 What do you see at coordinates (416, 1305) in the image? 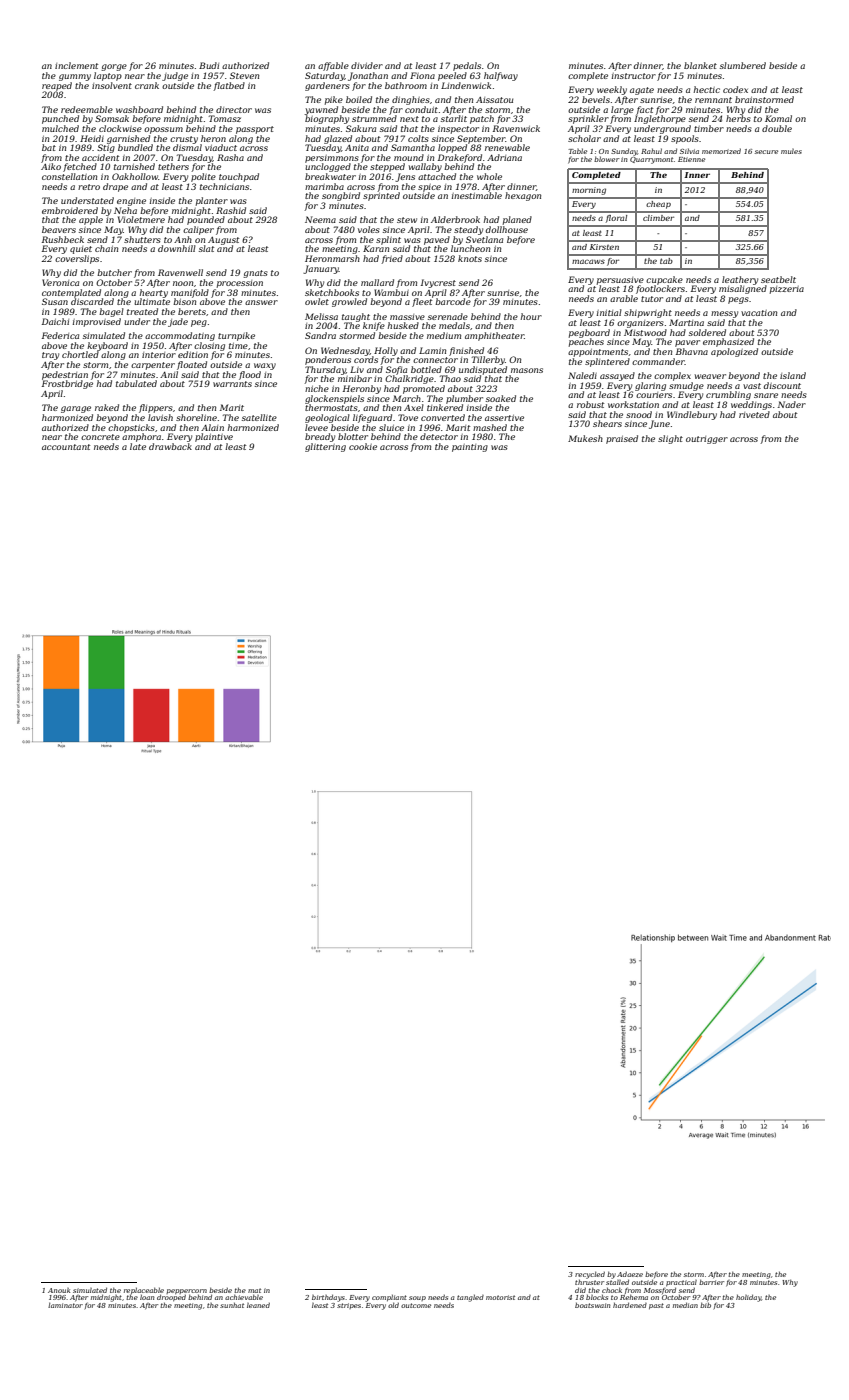
I see `outcome` at bounding box center [416, 1305].
